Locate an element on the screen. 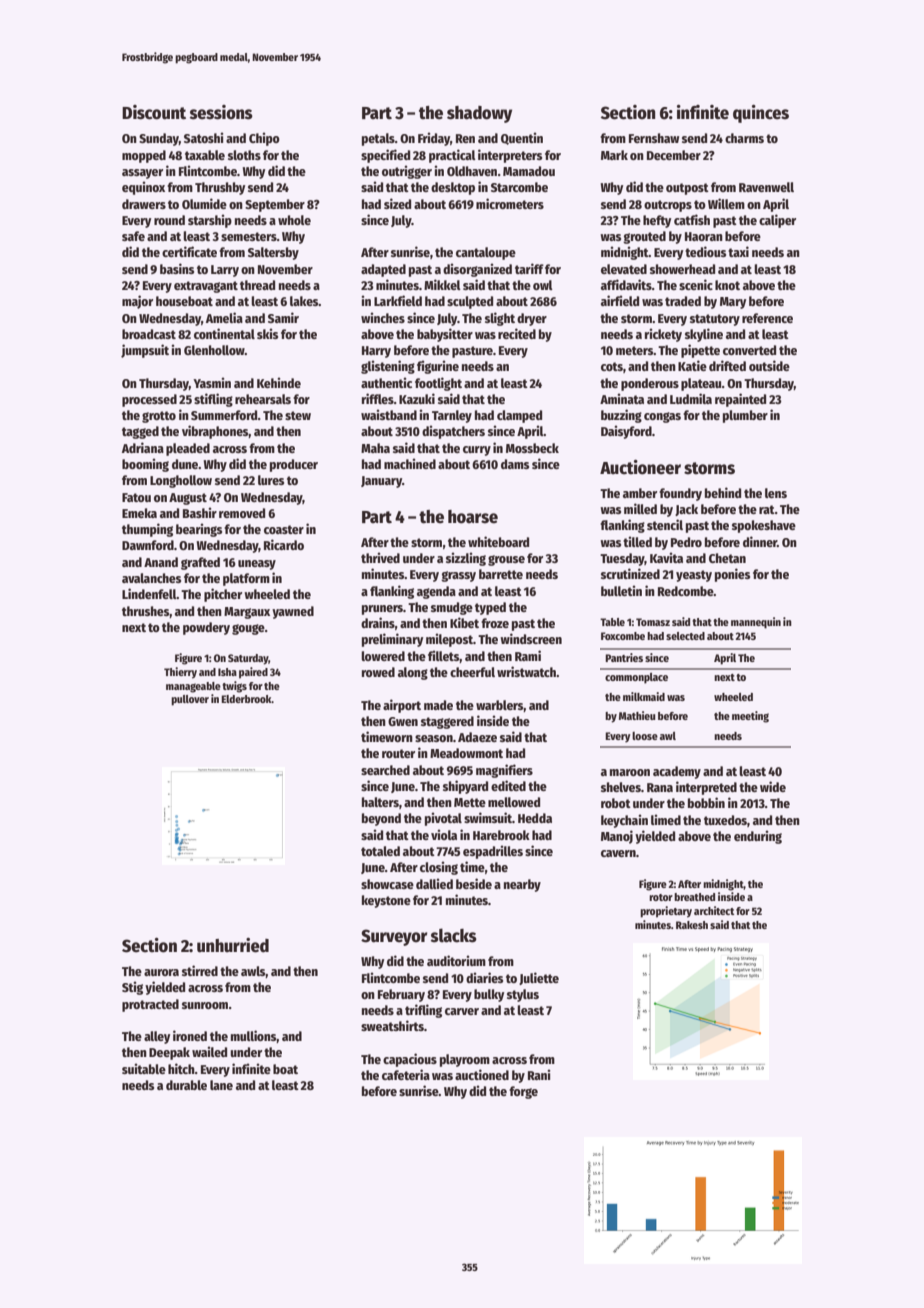 The width and height of the screenshot is (924, 1308). platform is located at coordinates (246, 579).
